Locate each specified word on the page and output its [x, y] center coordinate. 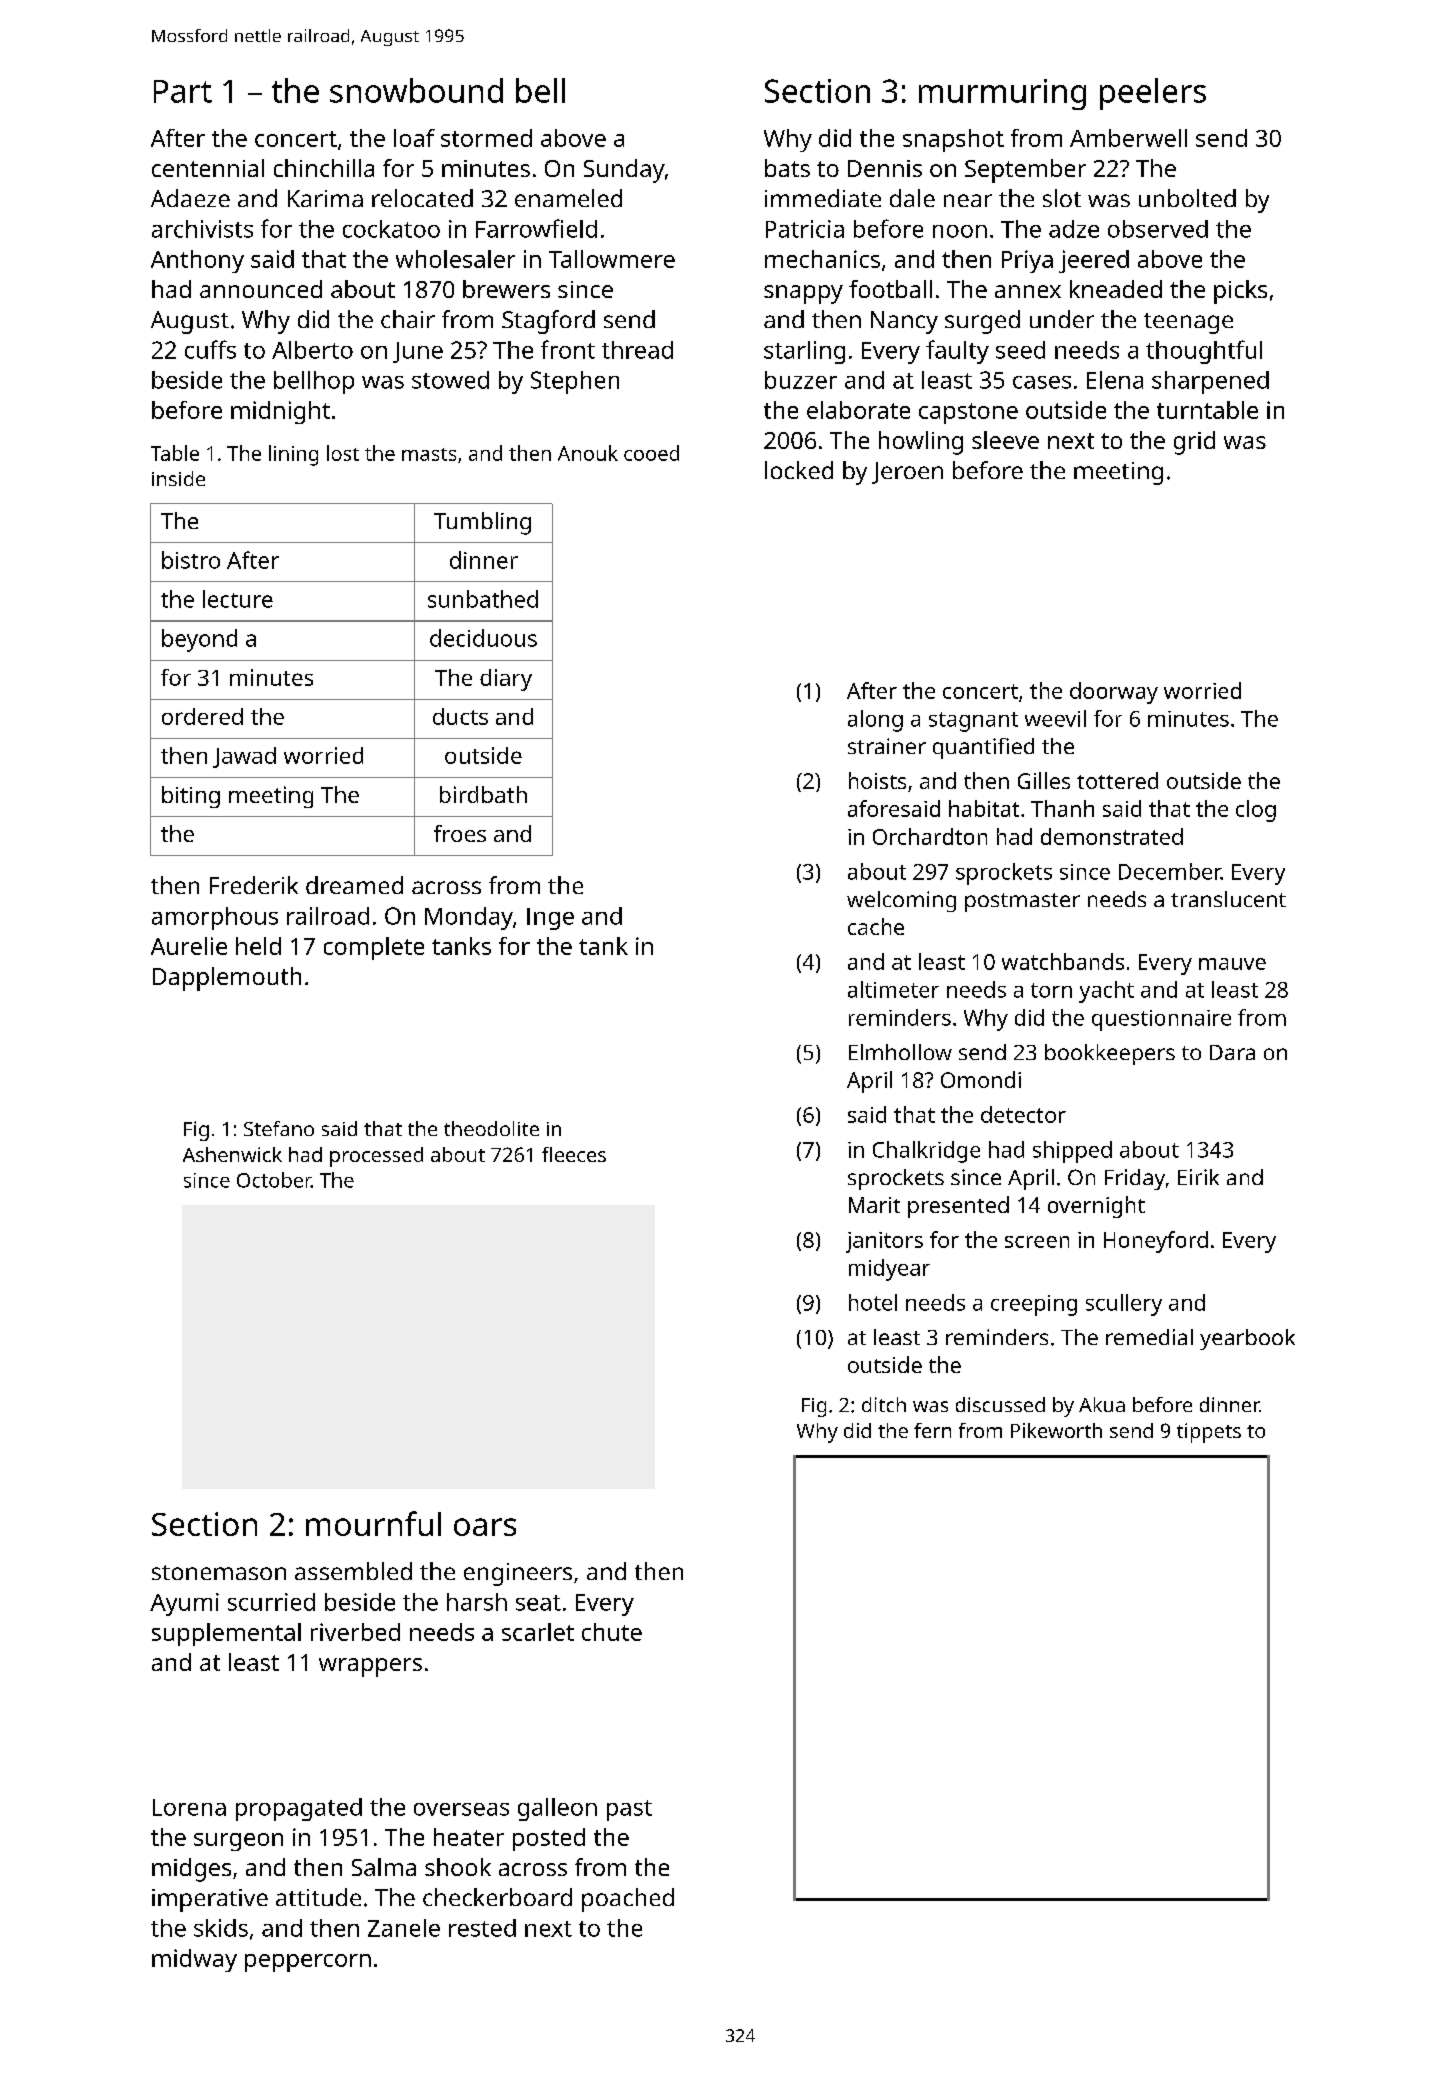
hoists [877, 780]
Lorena [189, 1807]
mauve [1232, 964]
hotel [873, 1302]
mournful [373, 1523]
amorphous [215, 918]
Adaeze [190, 198]
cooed [651, 453]
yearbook [1247, 1339]
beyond [199, 640]
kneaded [1116, 289]
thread [637, 350]
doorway [1114, 693]
